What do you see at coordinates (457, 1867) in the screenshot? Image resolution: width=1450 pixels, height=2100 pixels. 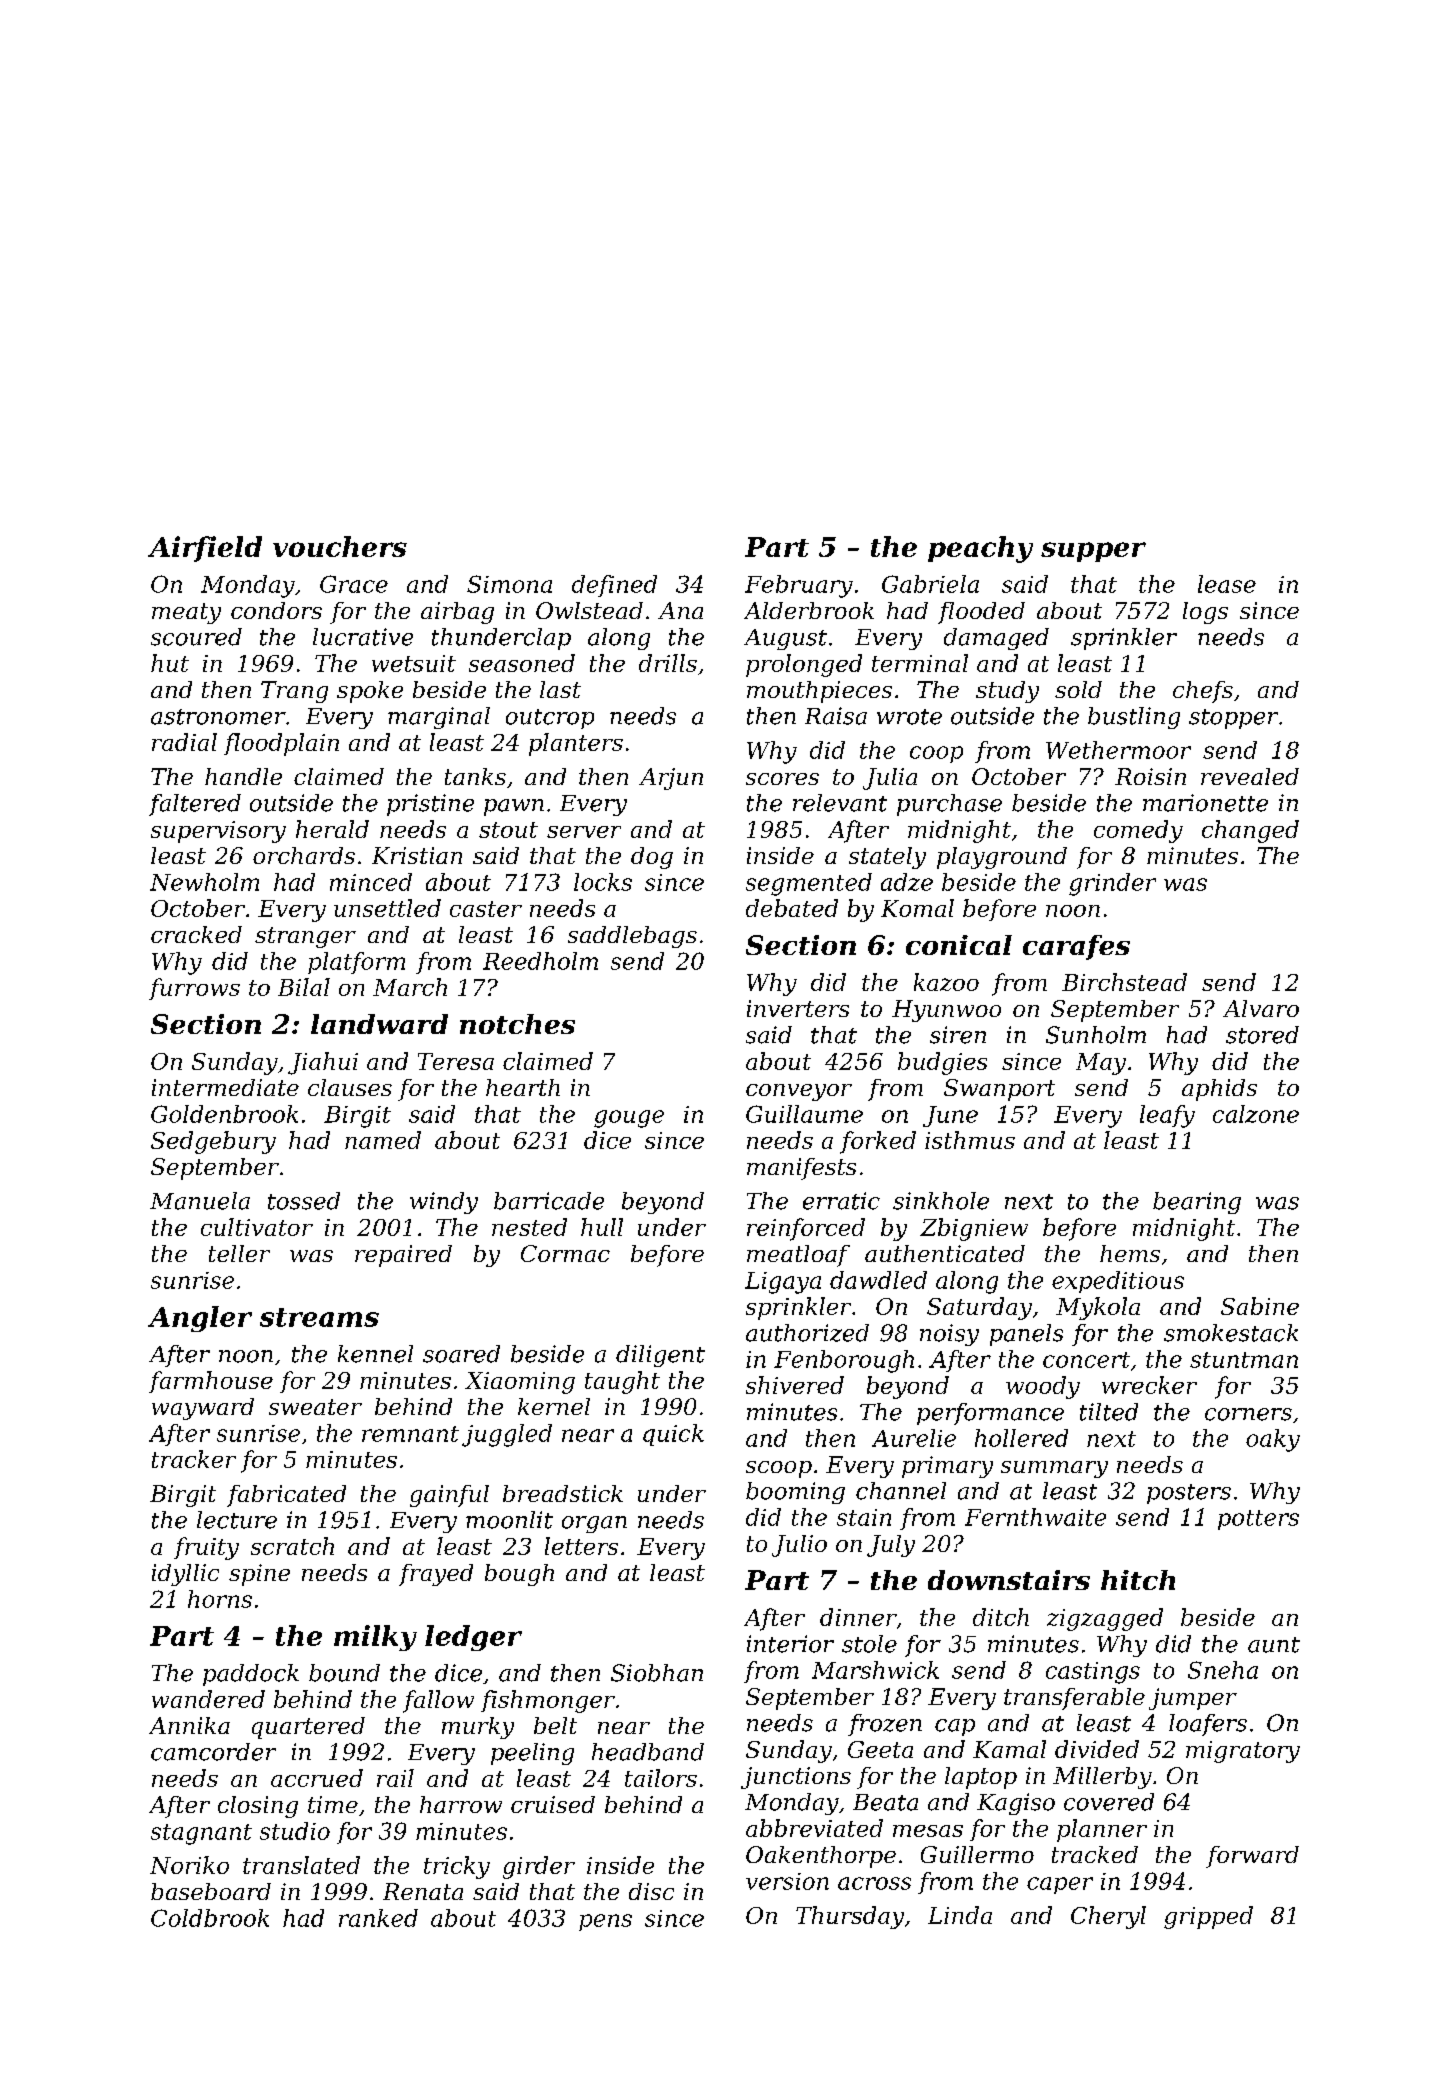 I see `tricky` at bounding box center [457, 1867].
